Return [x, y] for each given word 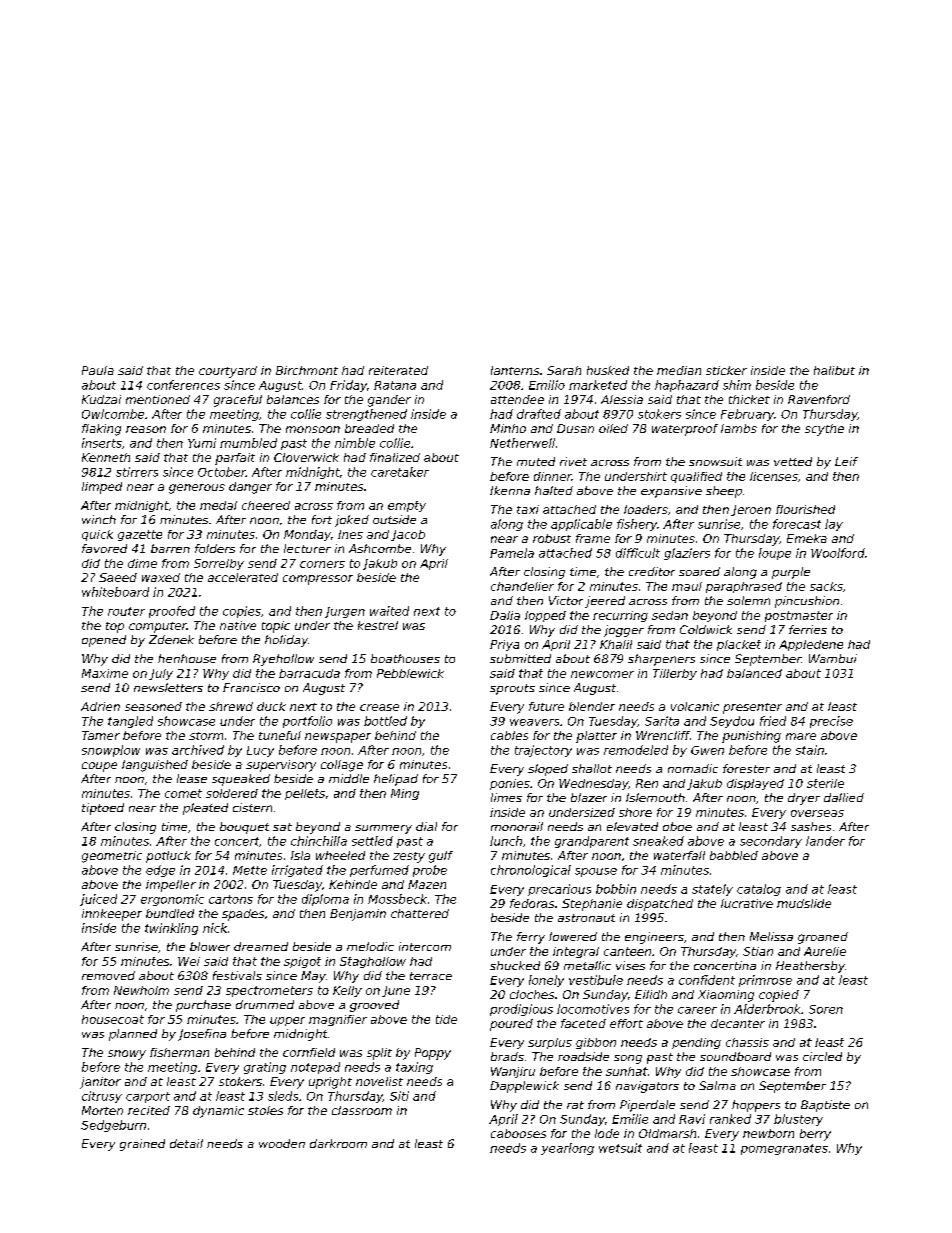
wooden [282, 1143]
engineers [654, 938]
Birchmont [307, 370]
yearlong [567, 1149]
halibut [834, 370]
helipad [396, 780]
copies [242, 612]
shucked [515, 965]
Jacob [408, 535]
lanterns [515, 370]
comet [183, 793]
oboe [677, 826]
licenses [774, 476]
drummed [265, 1004]
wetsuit [620, 1148]
